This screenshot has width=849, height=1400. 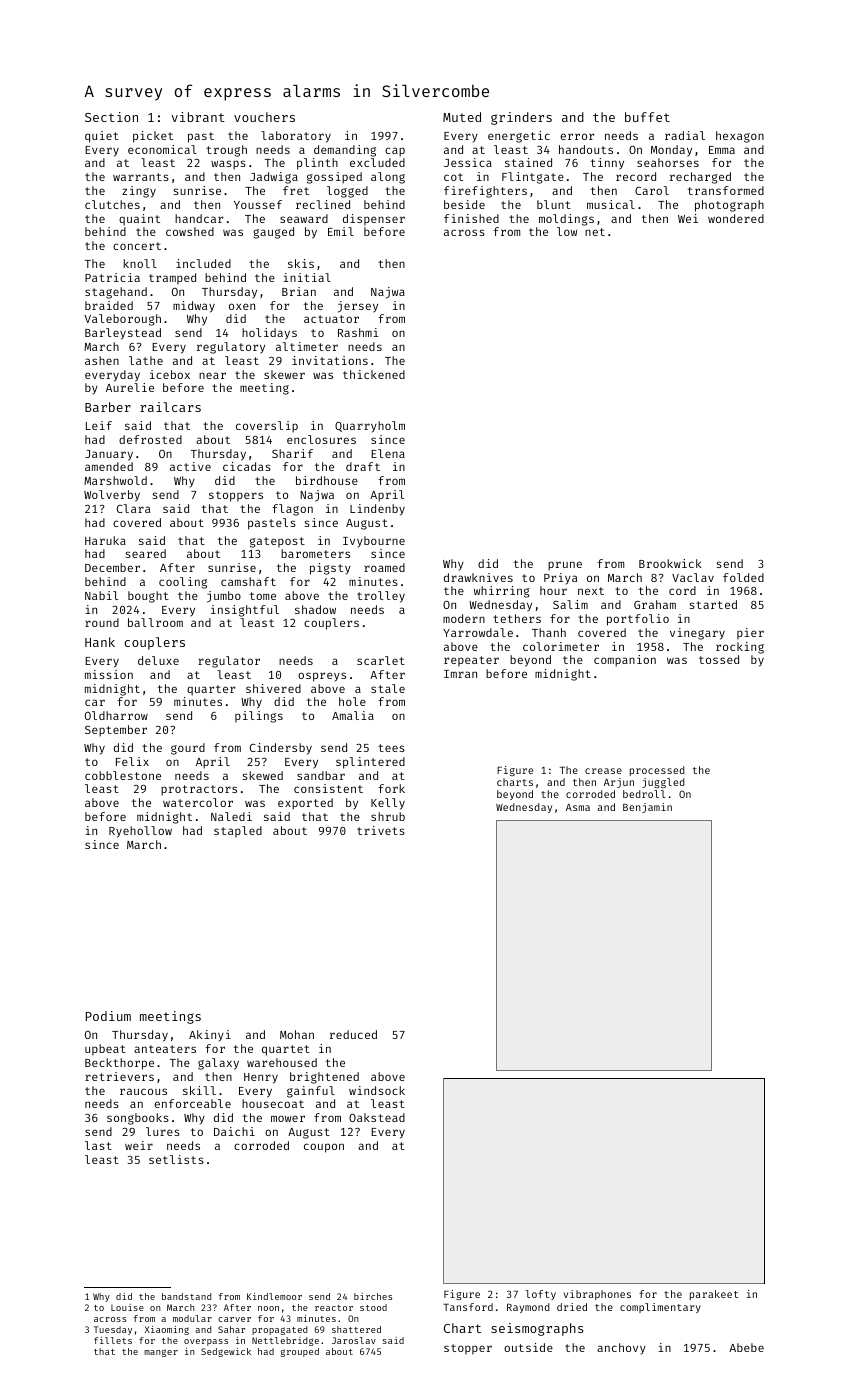 What do you see at coordinates (647, 808) in the screenshot?
I see `Benjamin` at bounding box center [647, 808].
